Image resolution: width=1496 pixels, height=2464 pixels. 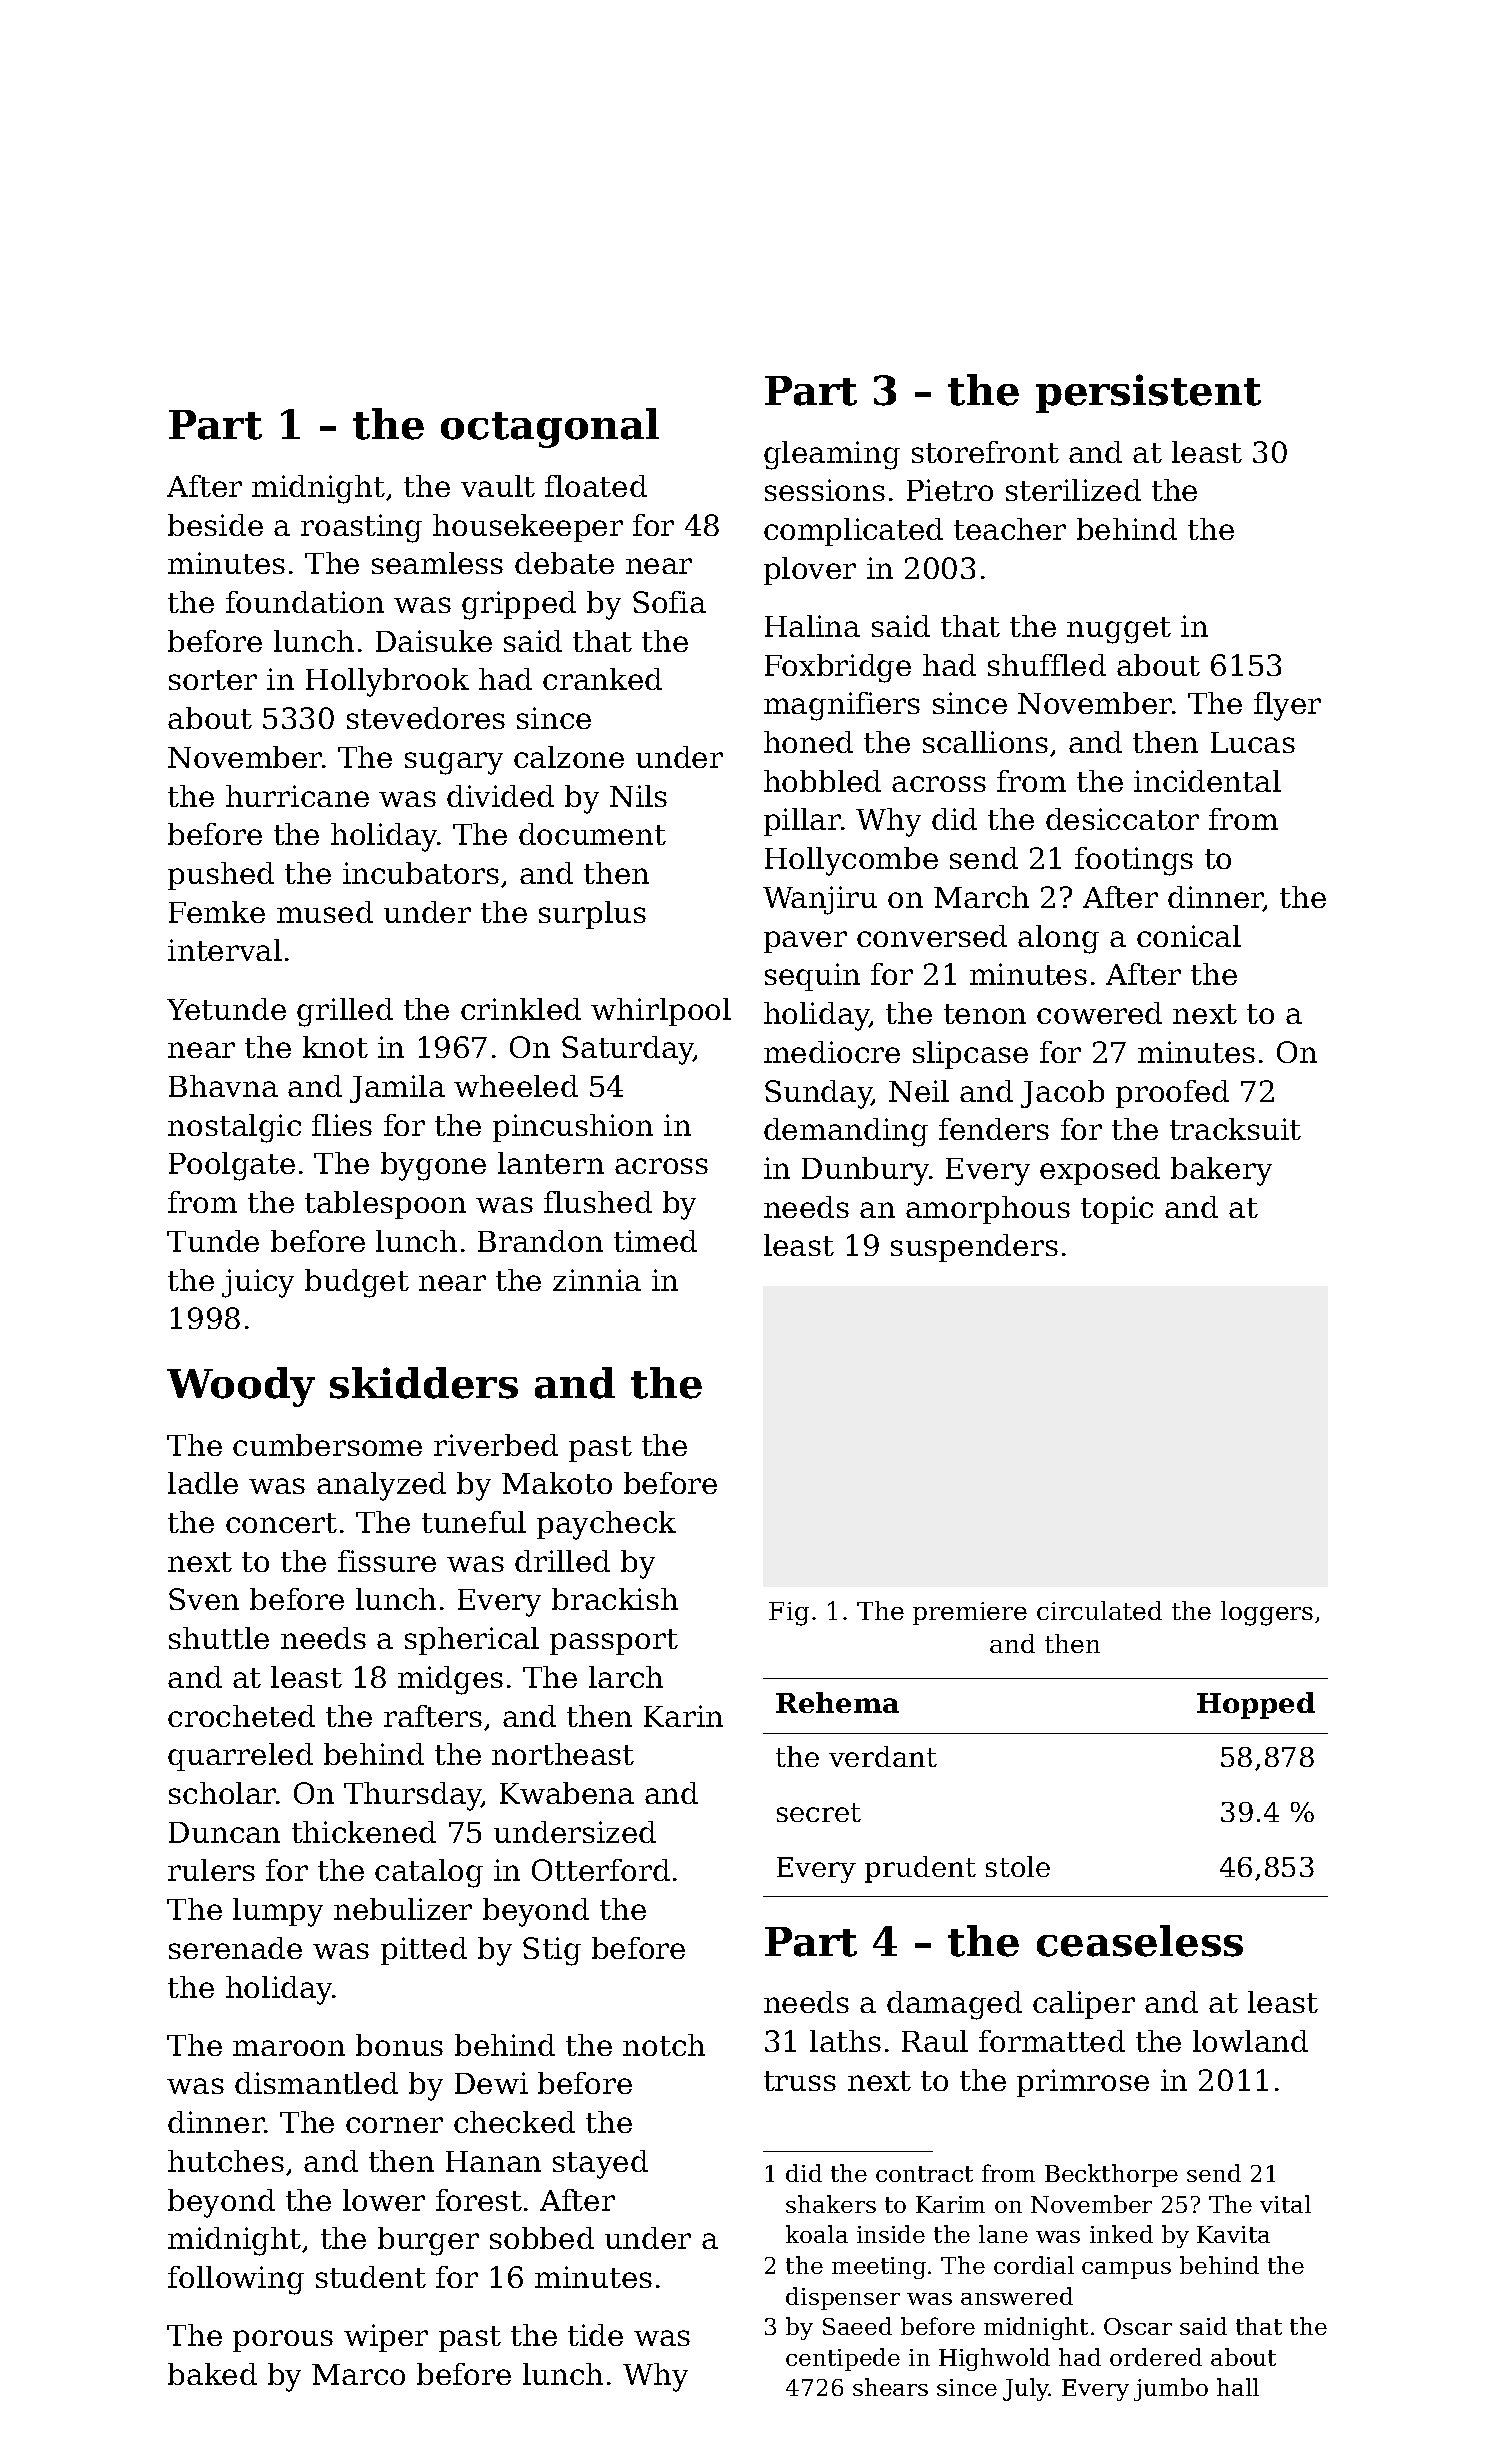 What do you see at coordinates (241, 1716) in the screenshot?
I see `crocheted` at bounding box center [241, 1716].
